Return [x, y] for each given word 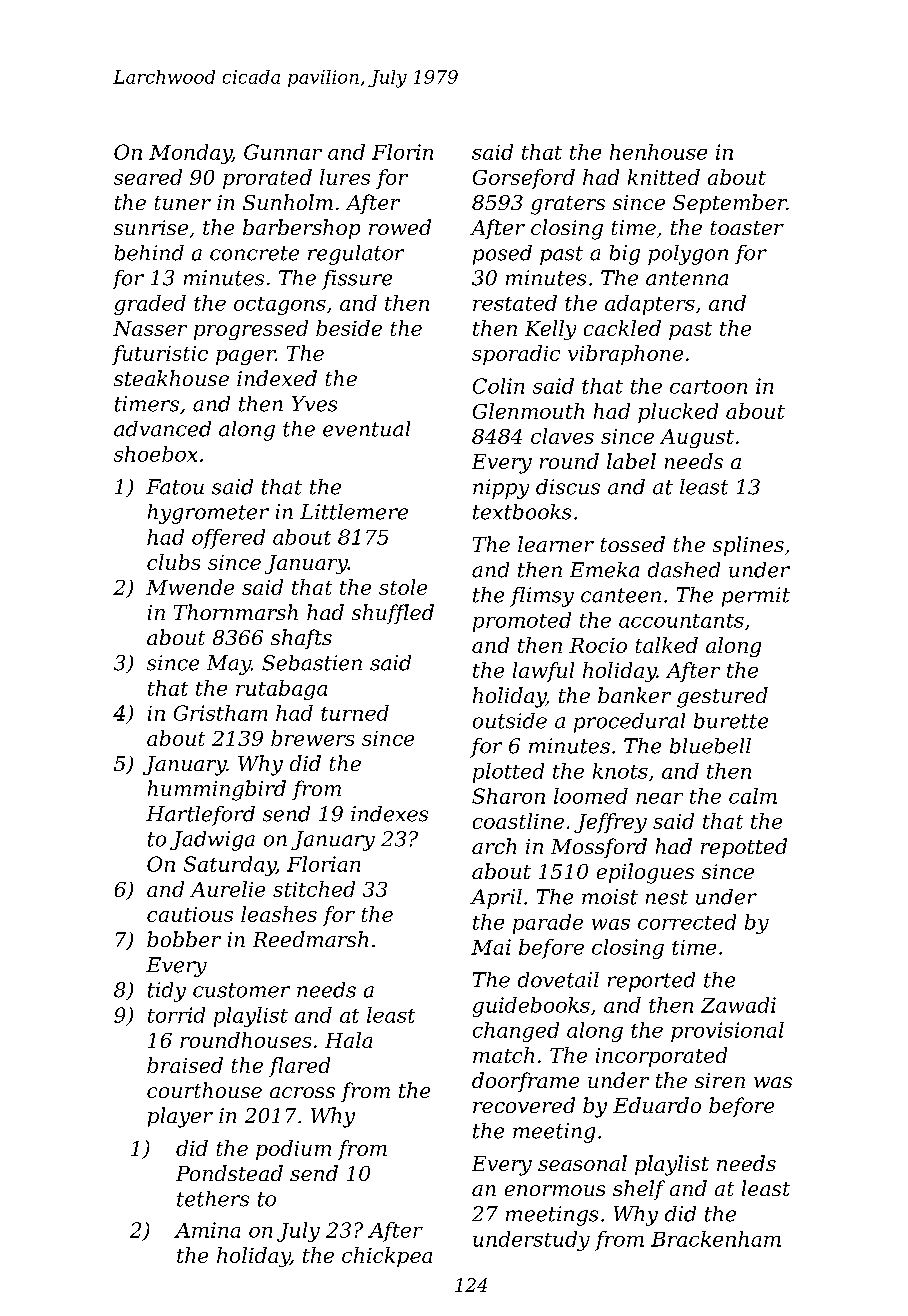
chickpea [387, 1257]
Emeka [604, 570]
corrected [687, 922]
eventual [366, 429]
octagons [280, 306]
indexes [389, 814]
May [229, 665]
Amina [207, 1230]
